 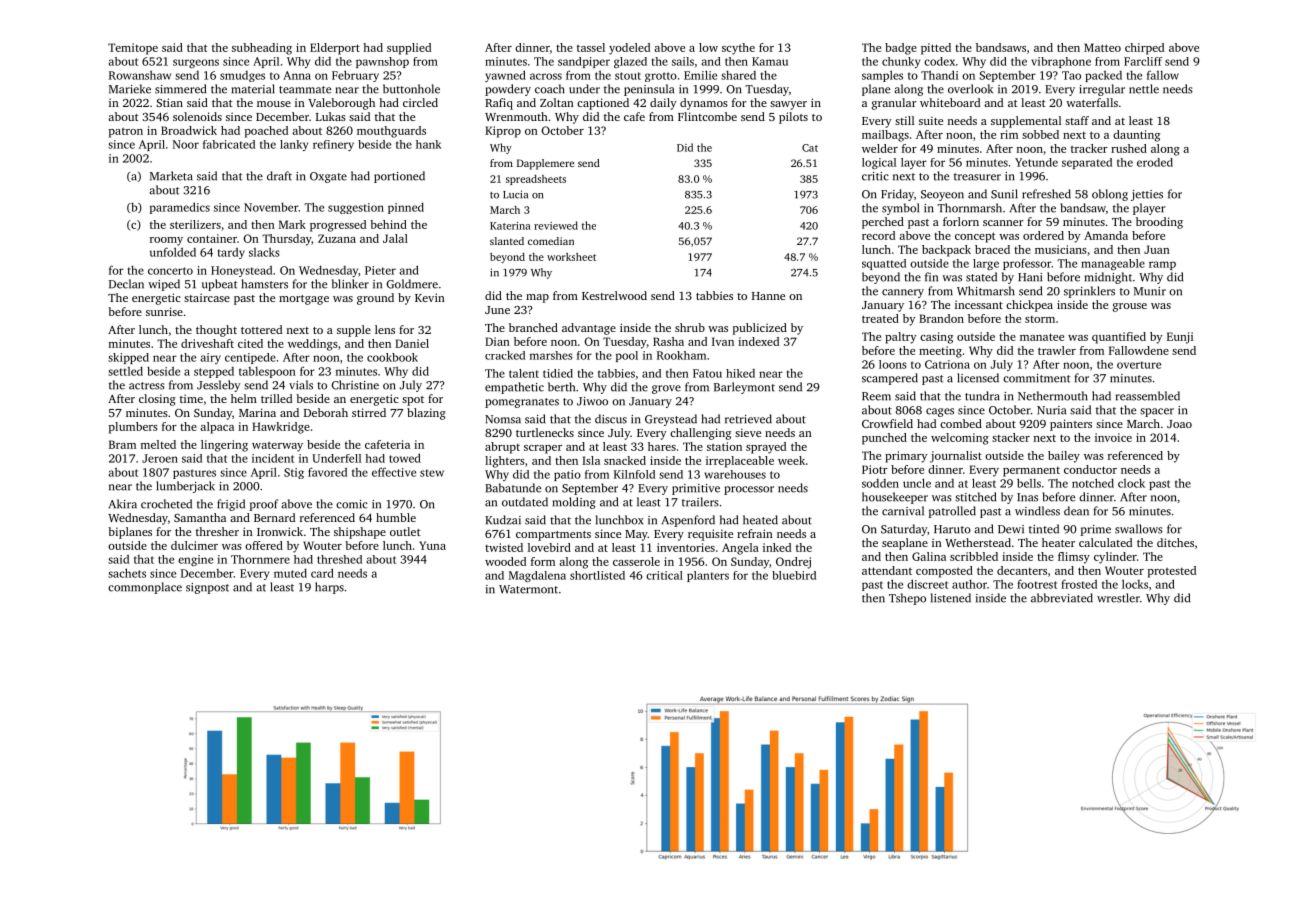 I want to click on Stig, so click(x=294, y=473).
